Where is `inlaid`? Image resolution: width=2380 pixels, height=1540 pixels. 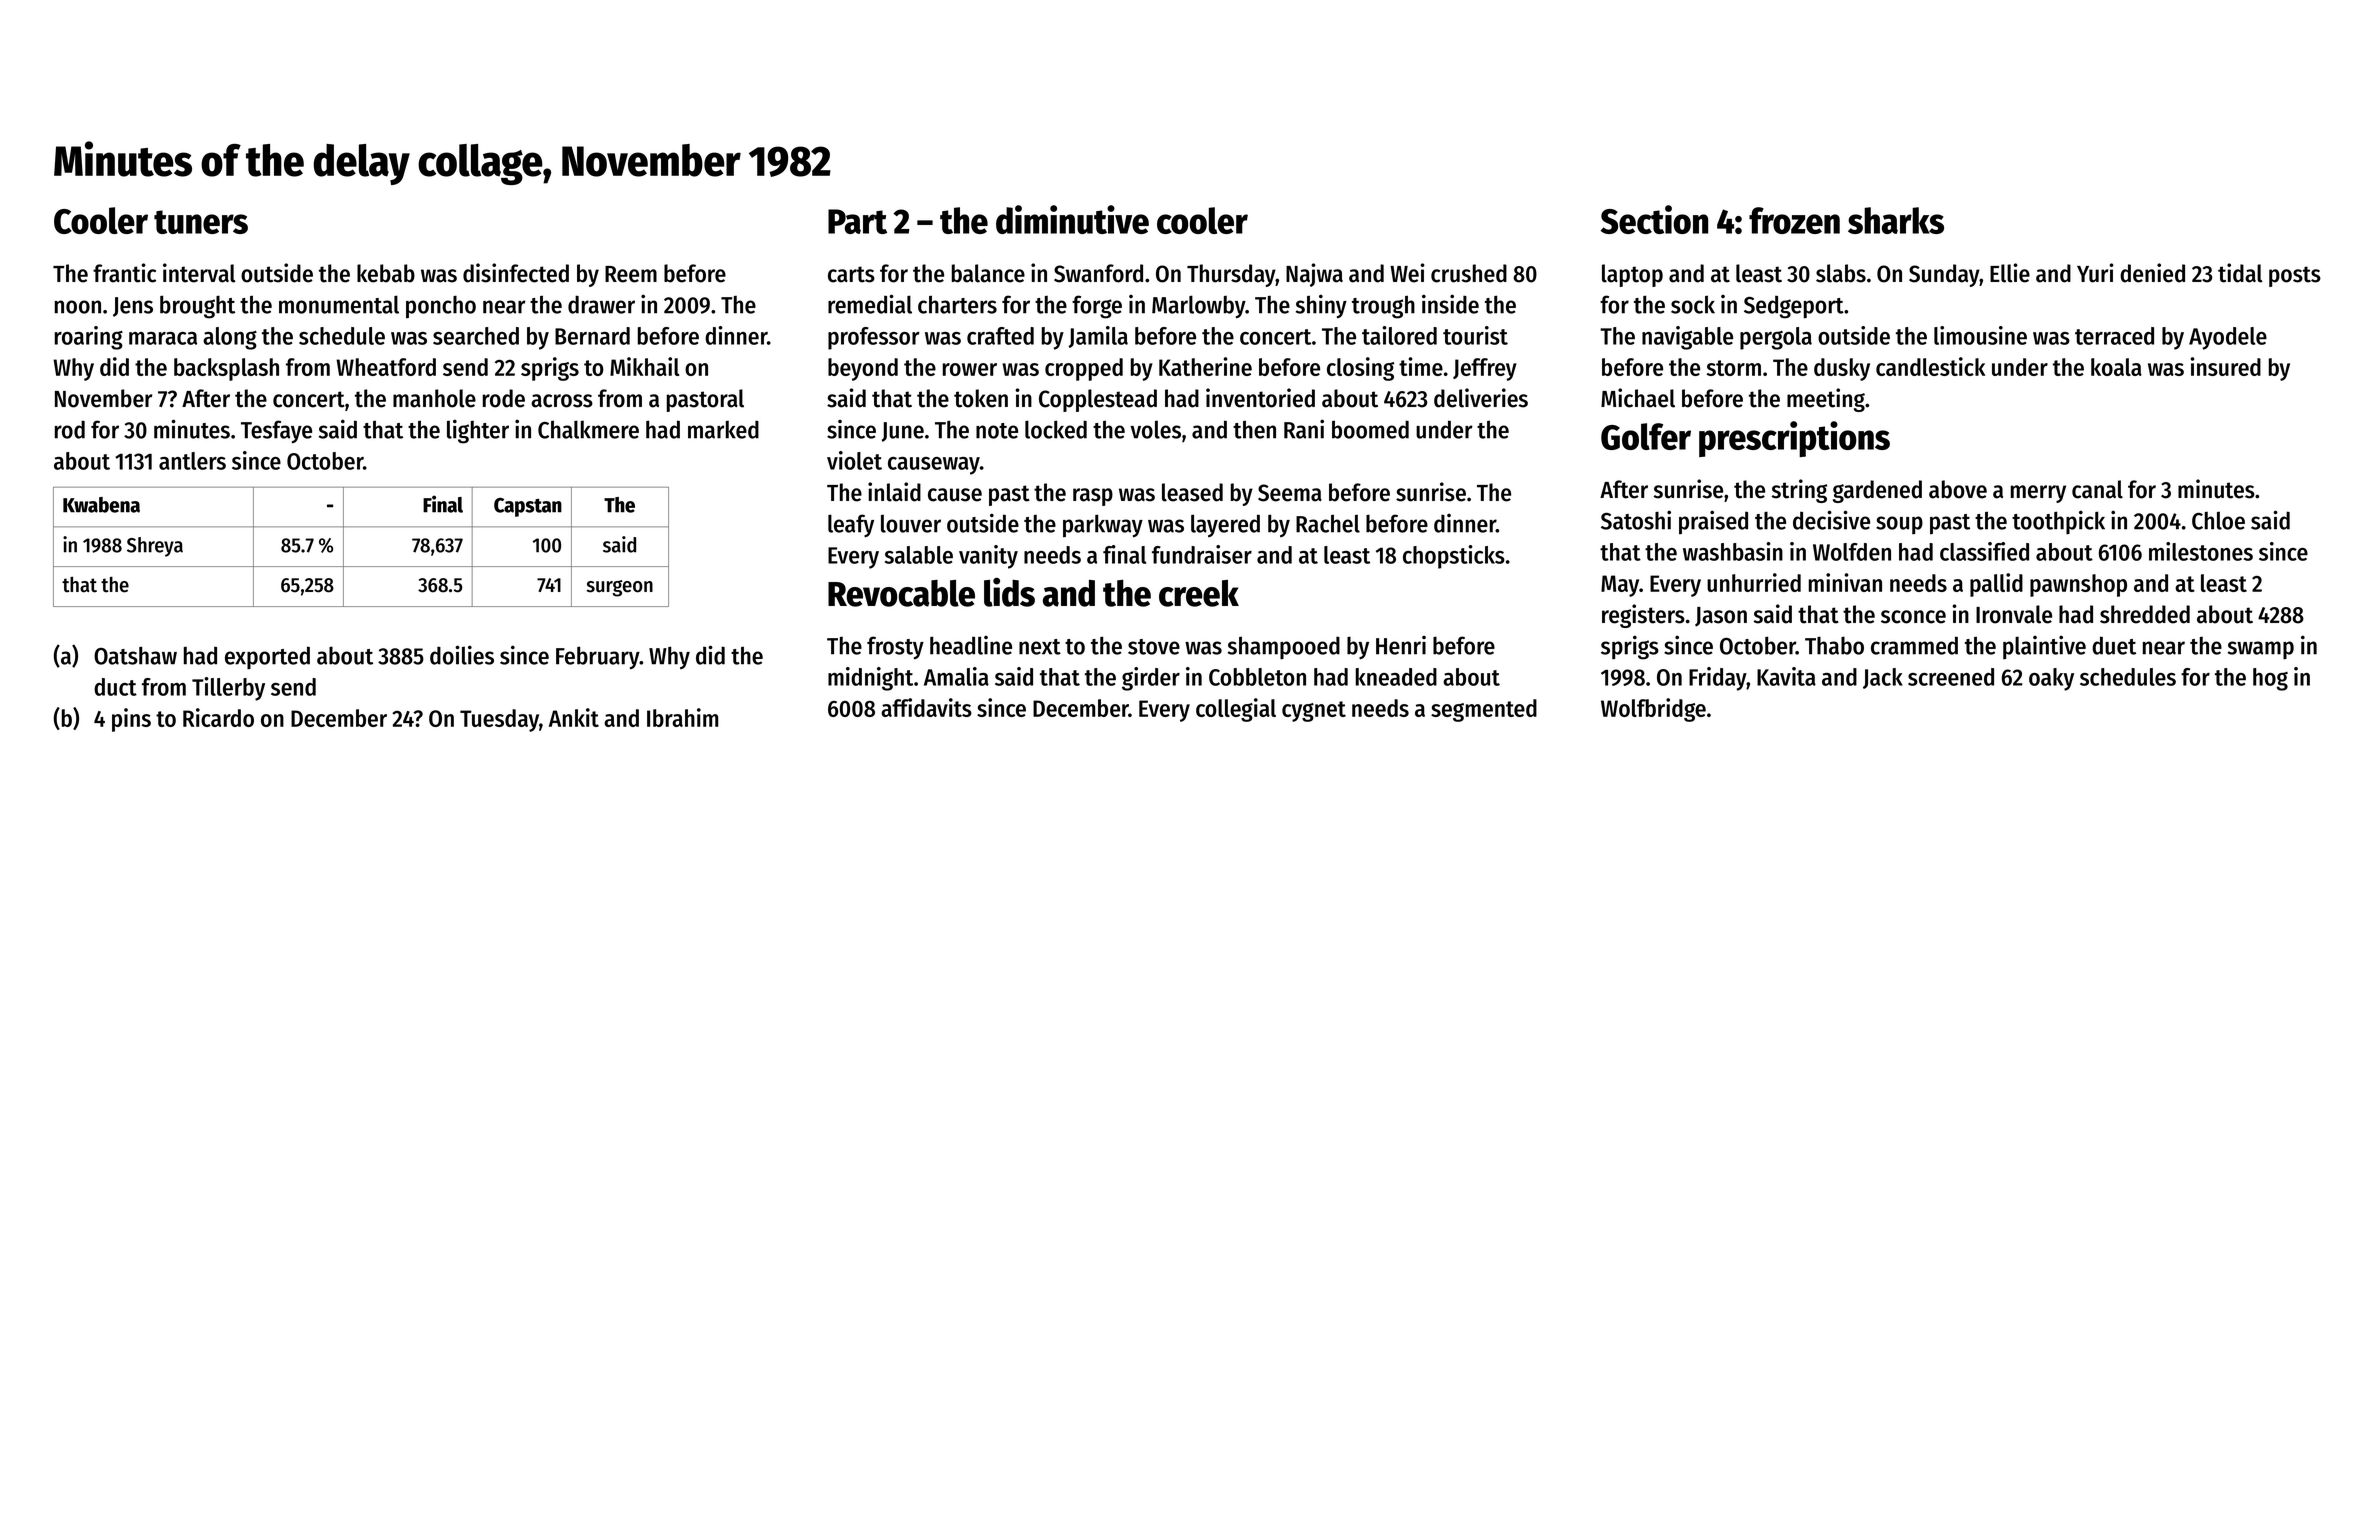
inlaid is located at coordinates (894, 492).
